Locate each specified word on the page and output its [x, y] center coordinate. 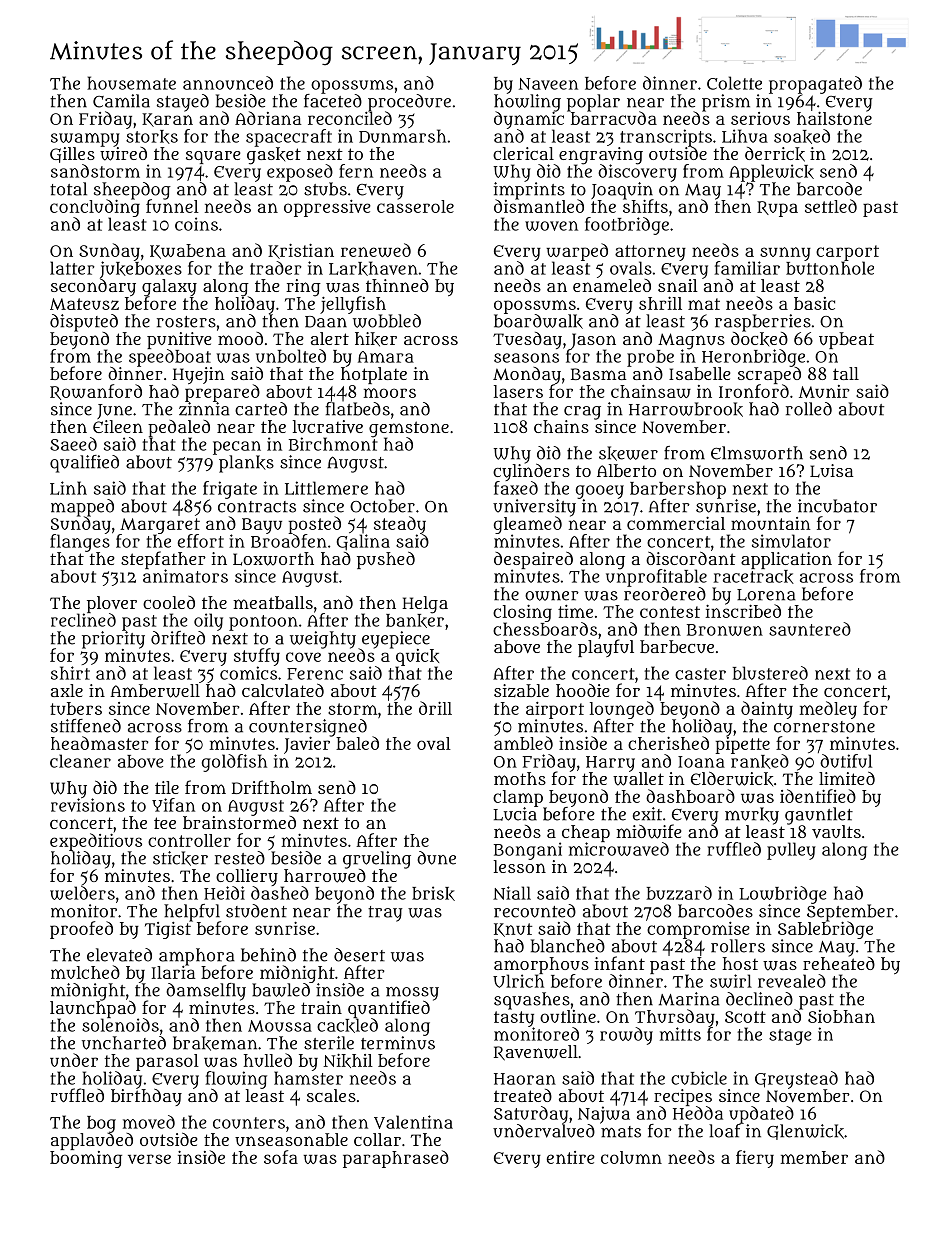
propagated [815, 85]
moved [149, 1122]
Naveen [548, 84]
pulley [791, 851]
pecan [237, 448]
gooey [600, 492]
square [213, 157]
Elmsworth [757, 453]
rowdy [626, 1036]
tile [167, 787]
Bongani [528, 851]
